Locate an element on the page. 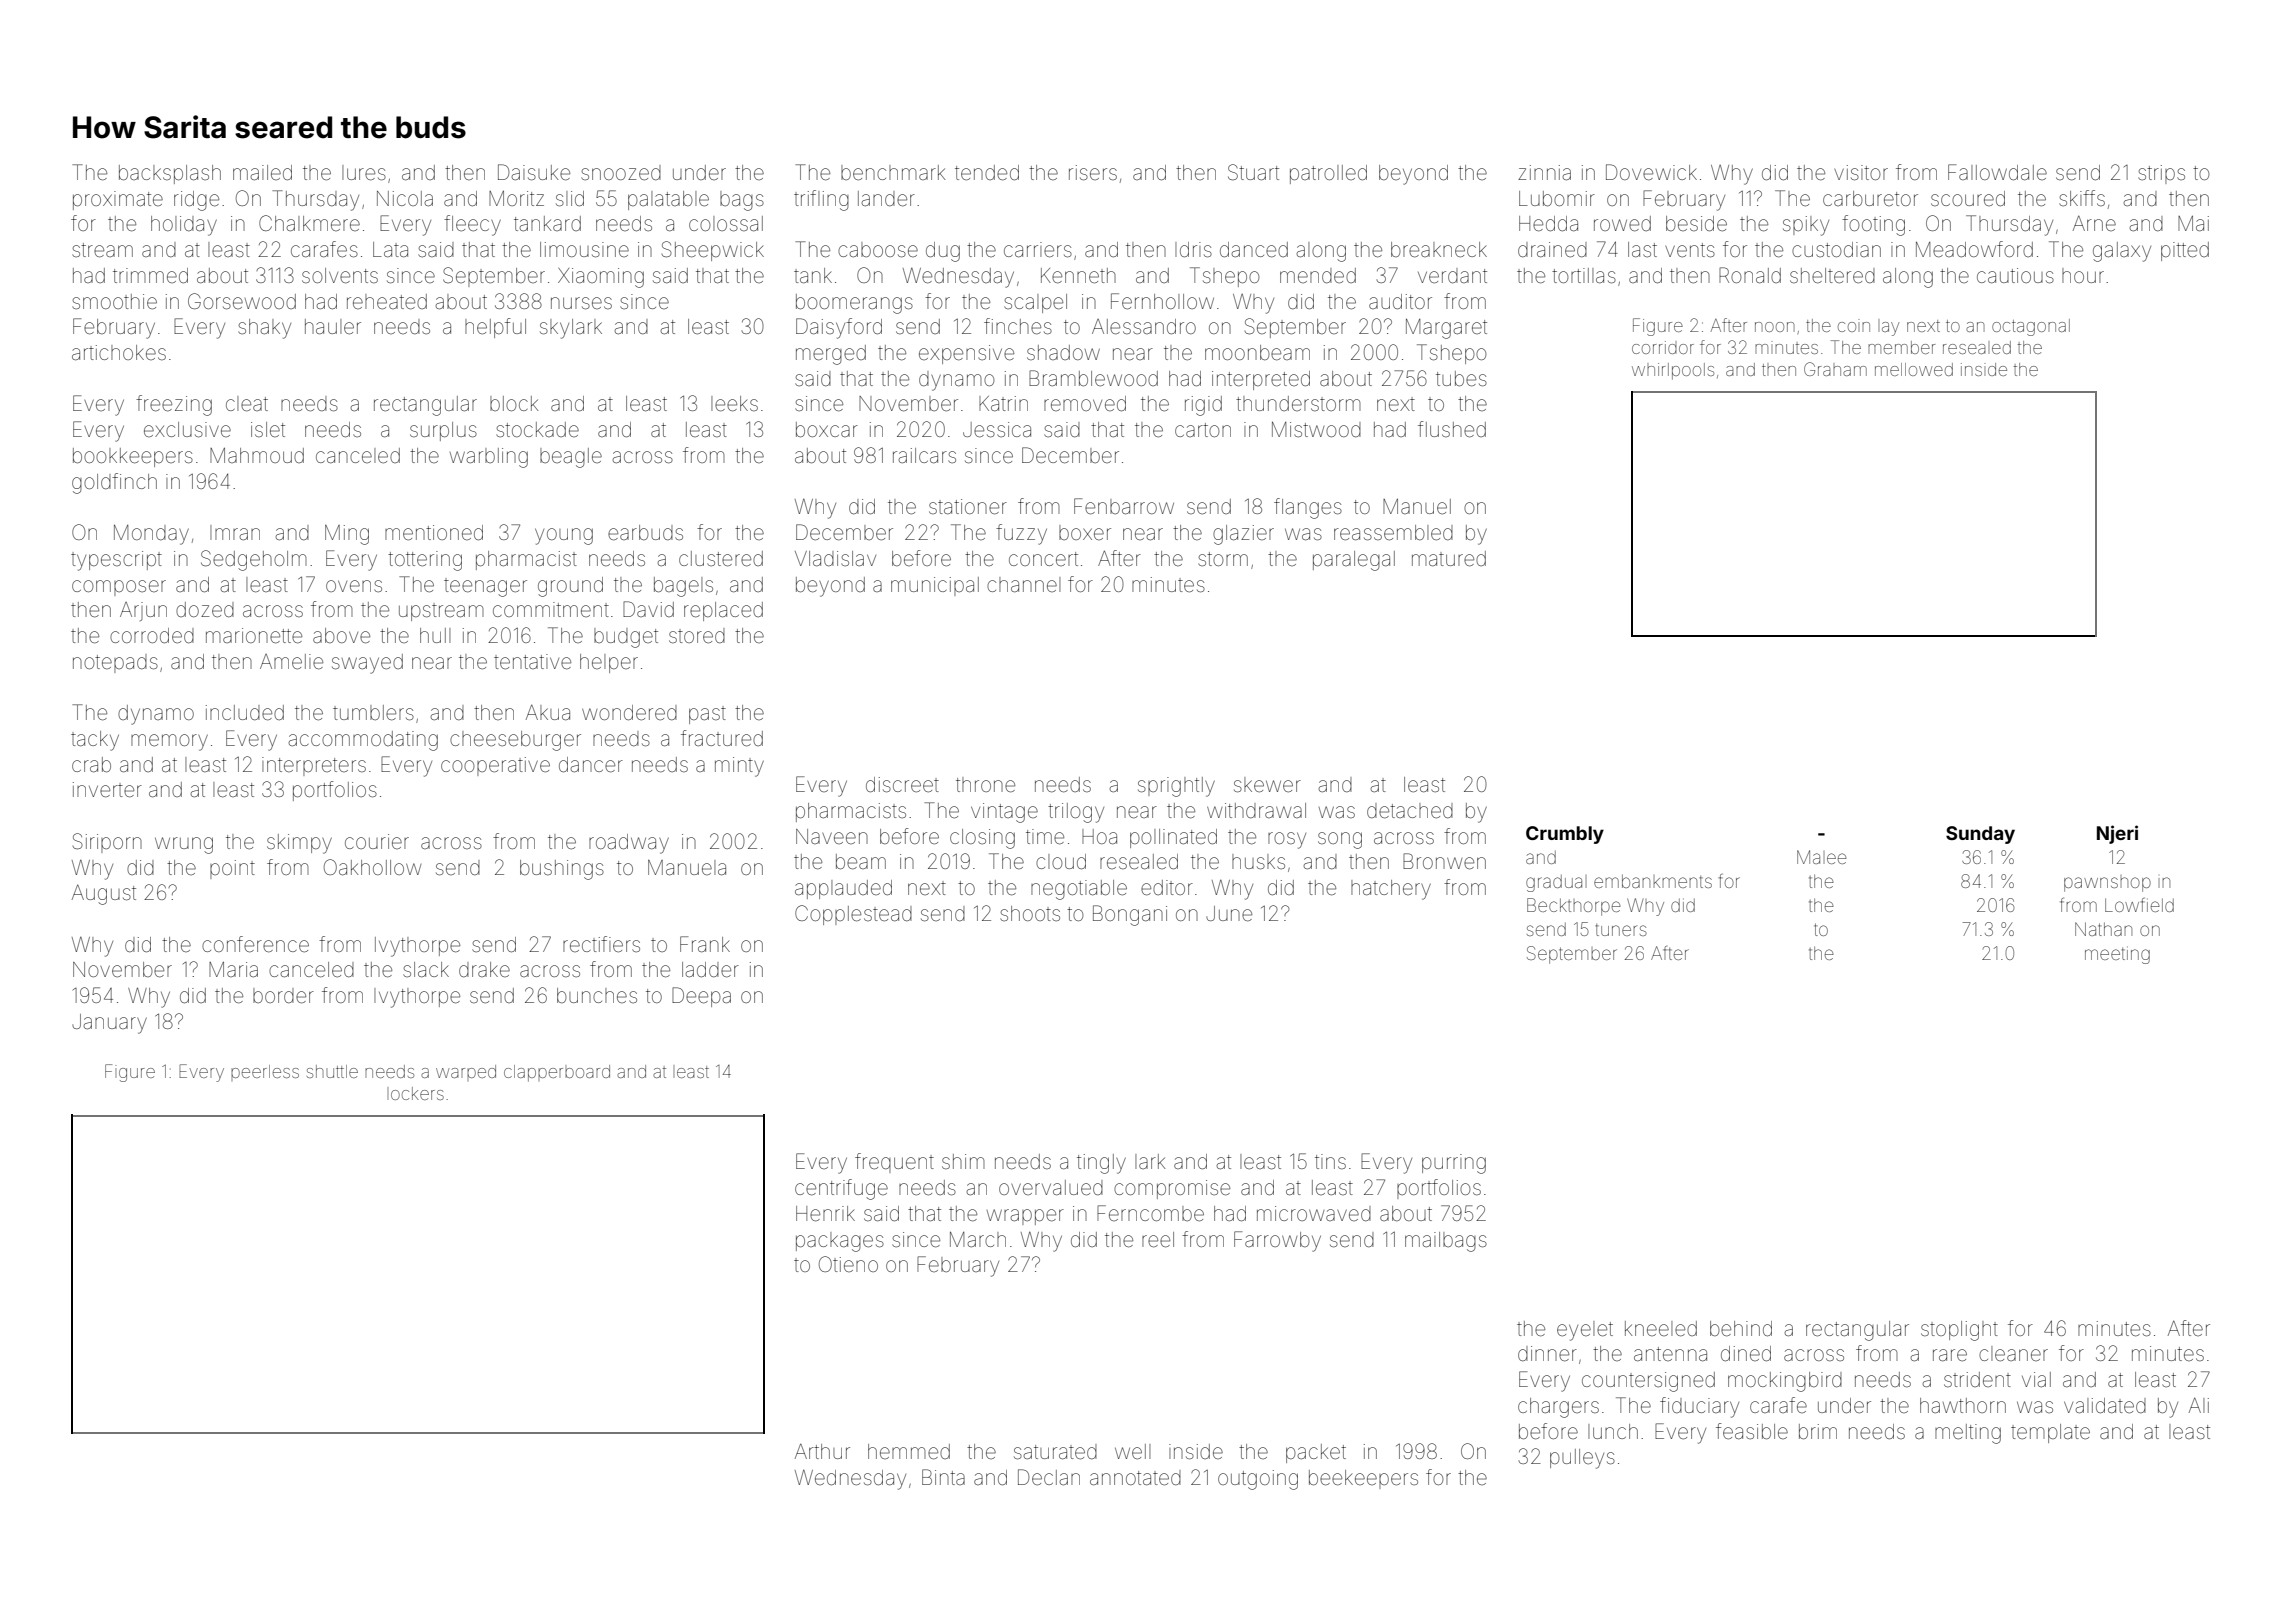 The image size is (2282, 1614). Nicola is located at coordinates (405, 198).
